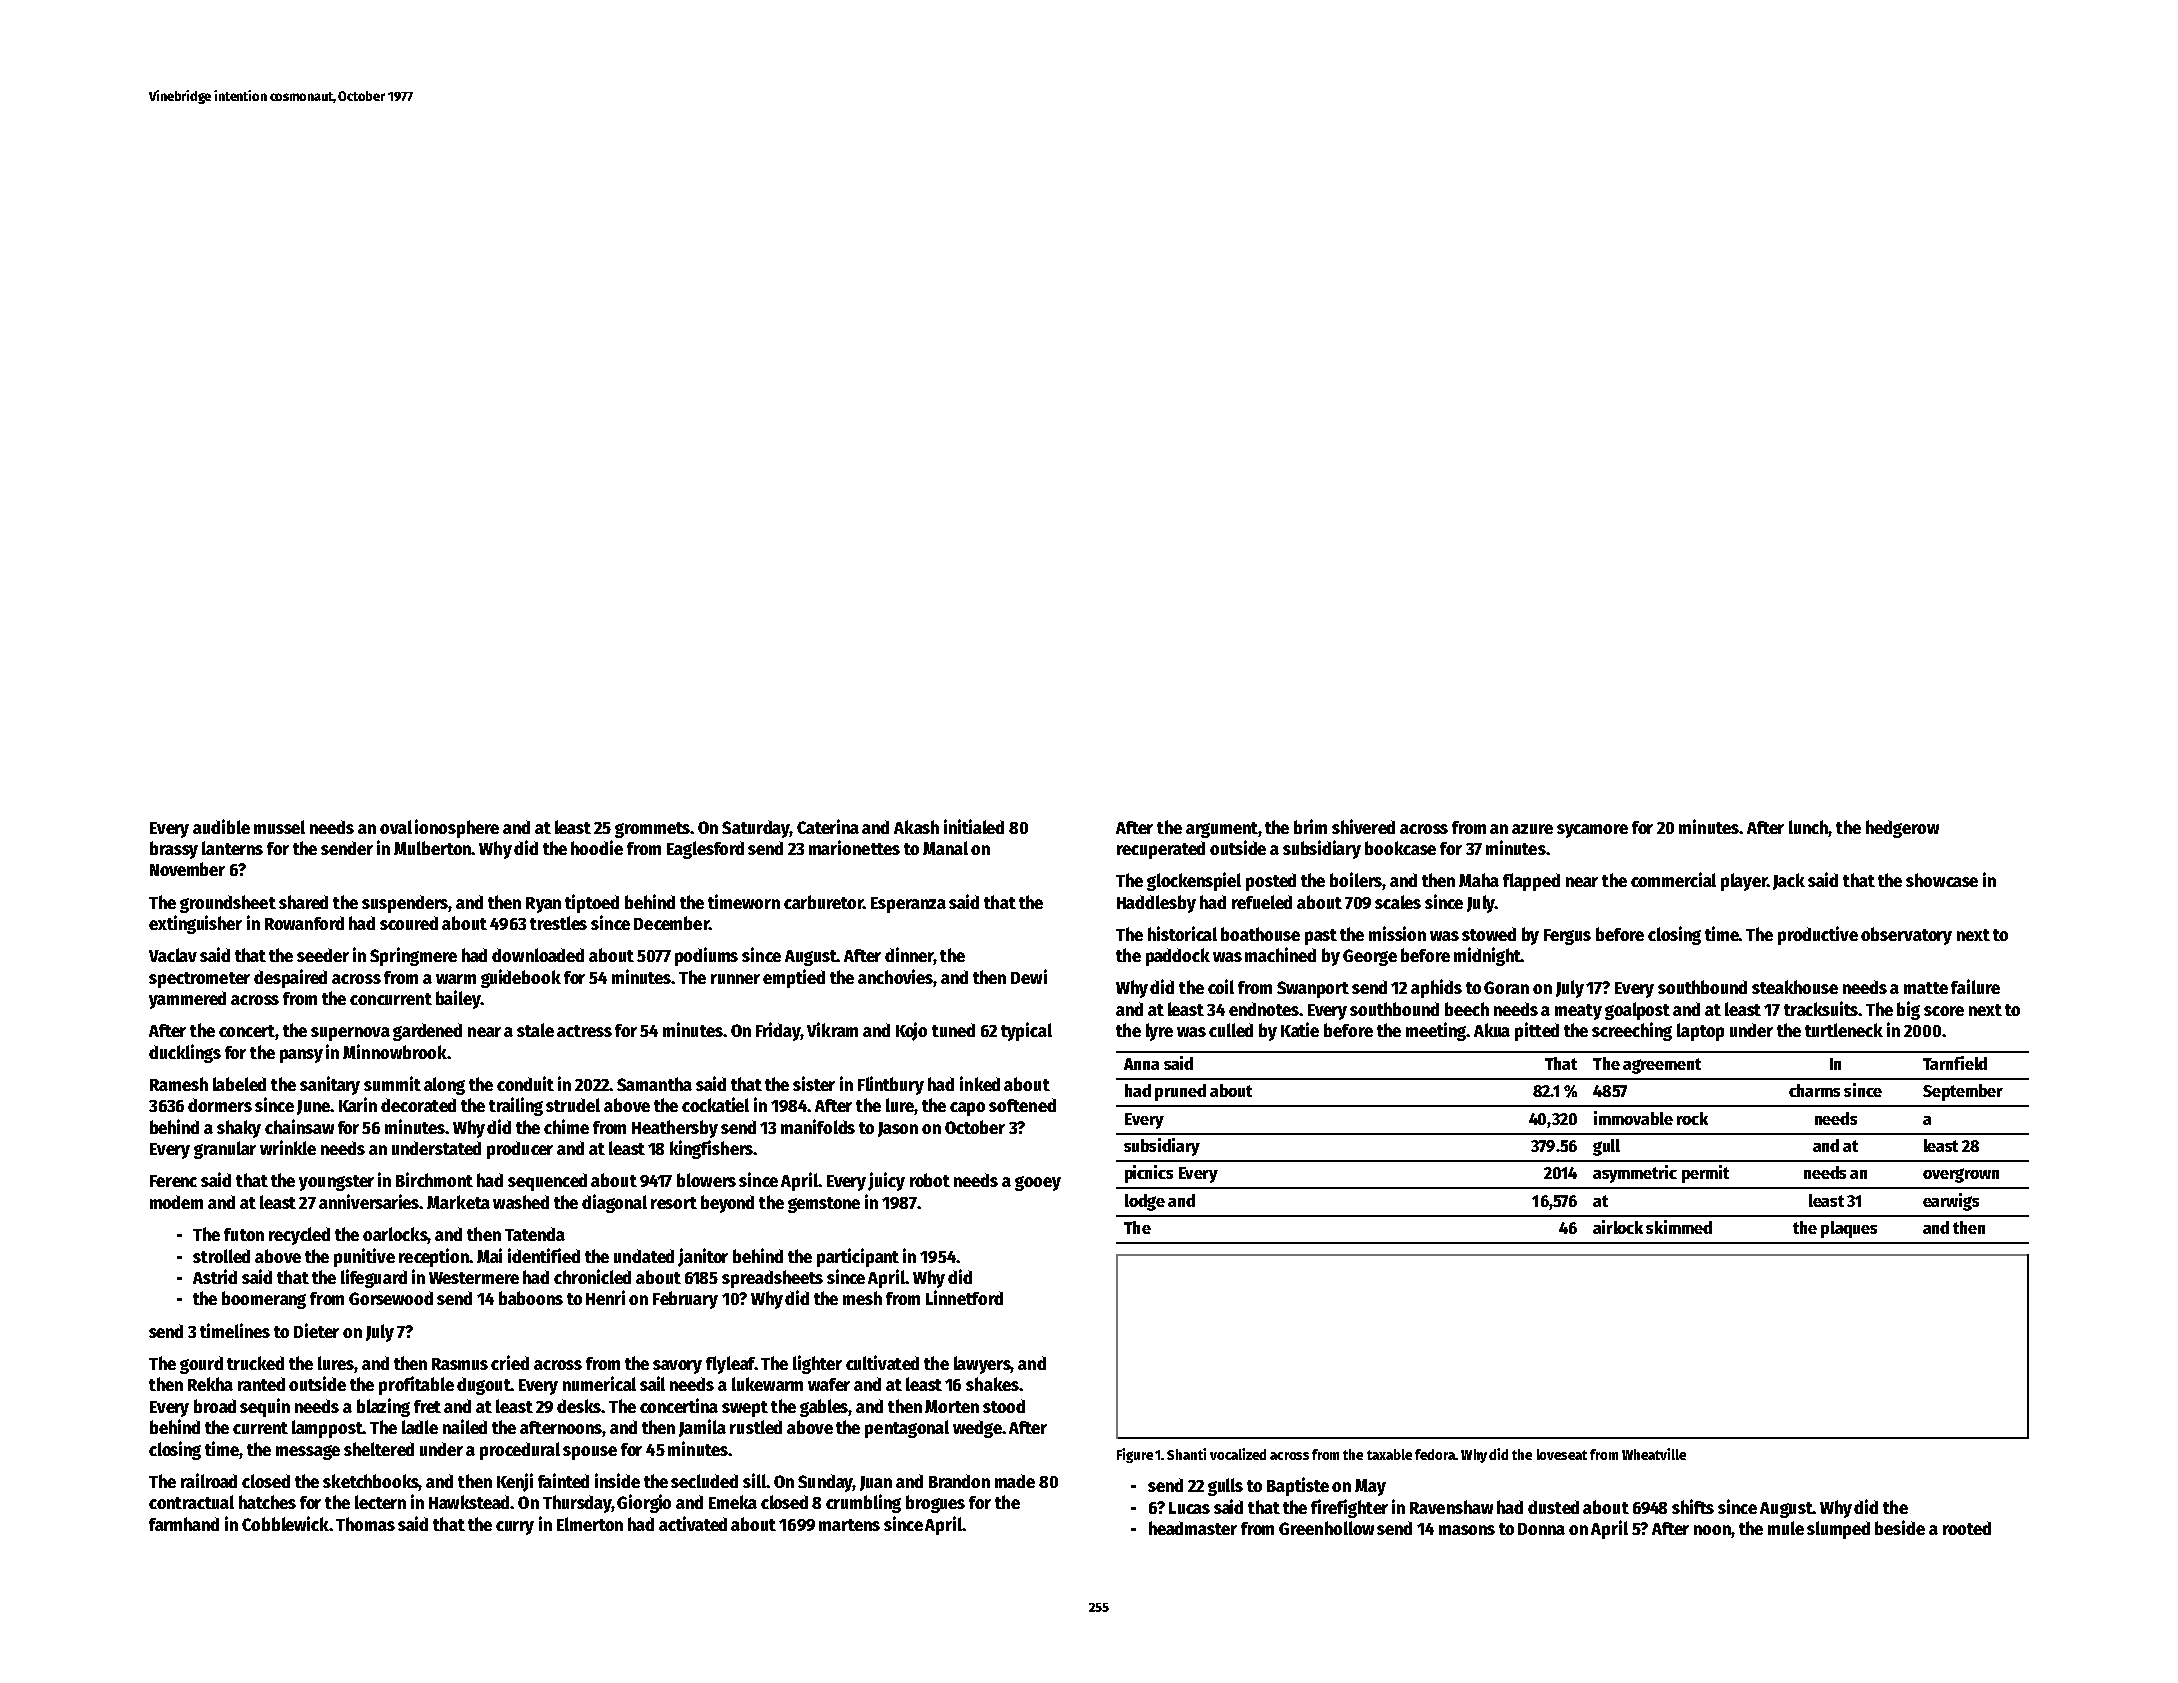 Image resolution: width=2178 pixels, height=1683 pixels. I want to click on Greenhollow, so click(1326, 1528).
